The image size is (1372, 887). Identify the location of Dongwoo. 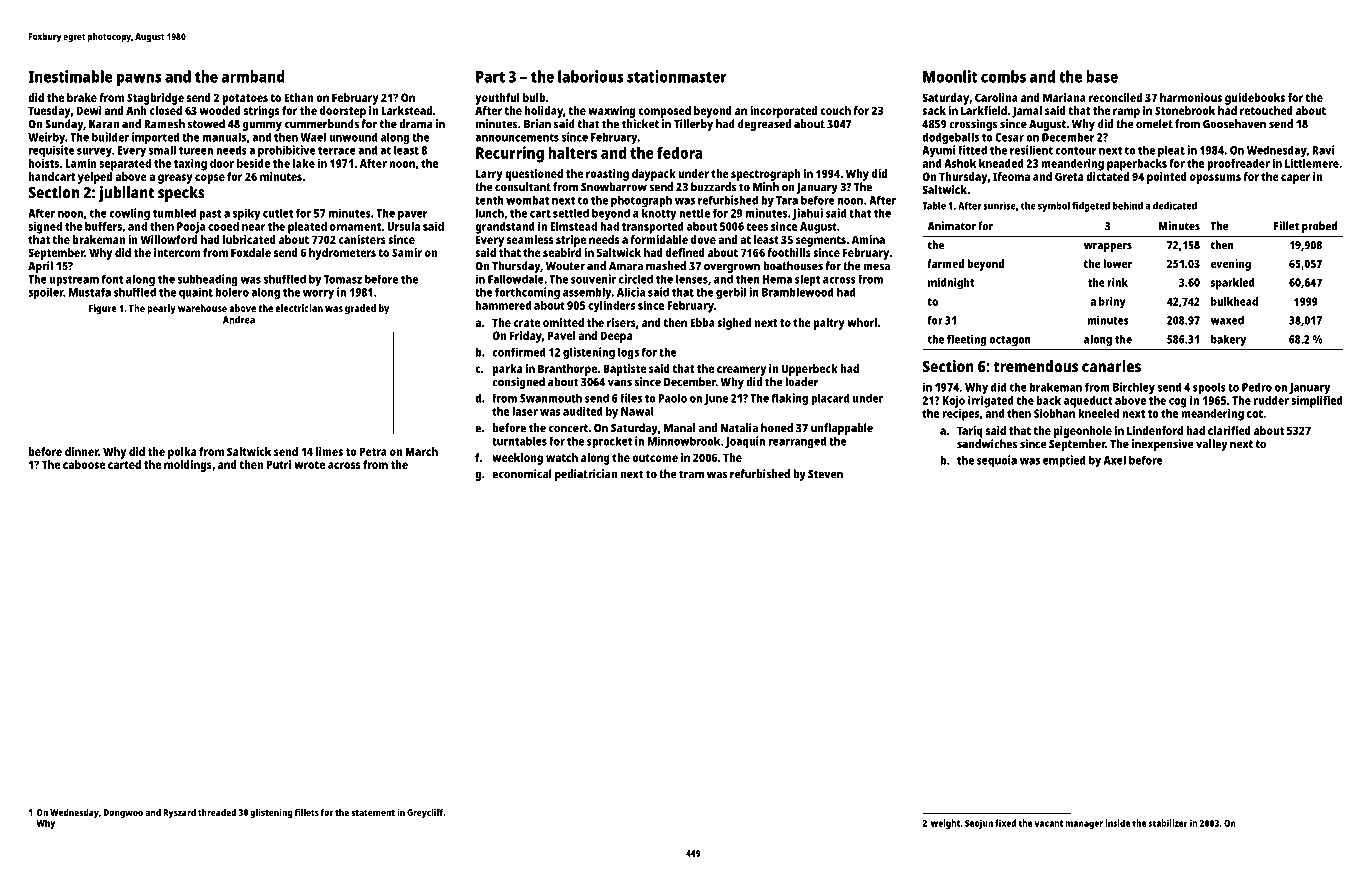
(123, 813).
